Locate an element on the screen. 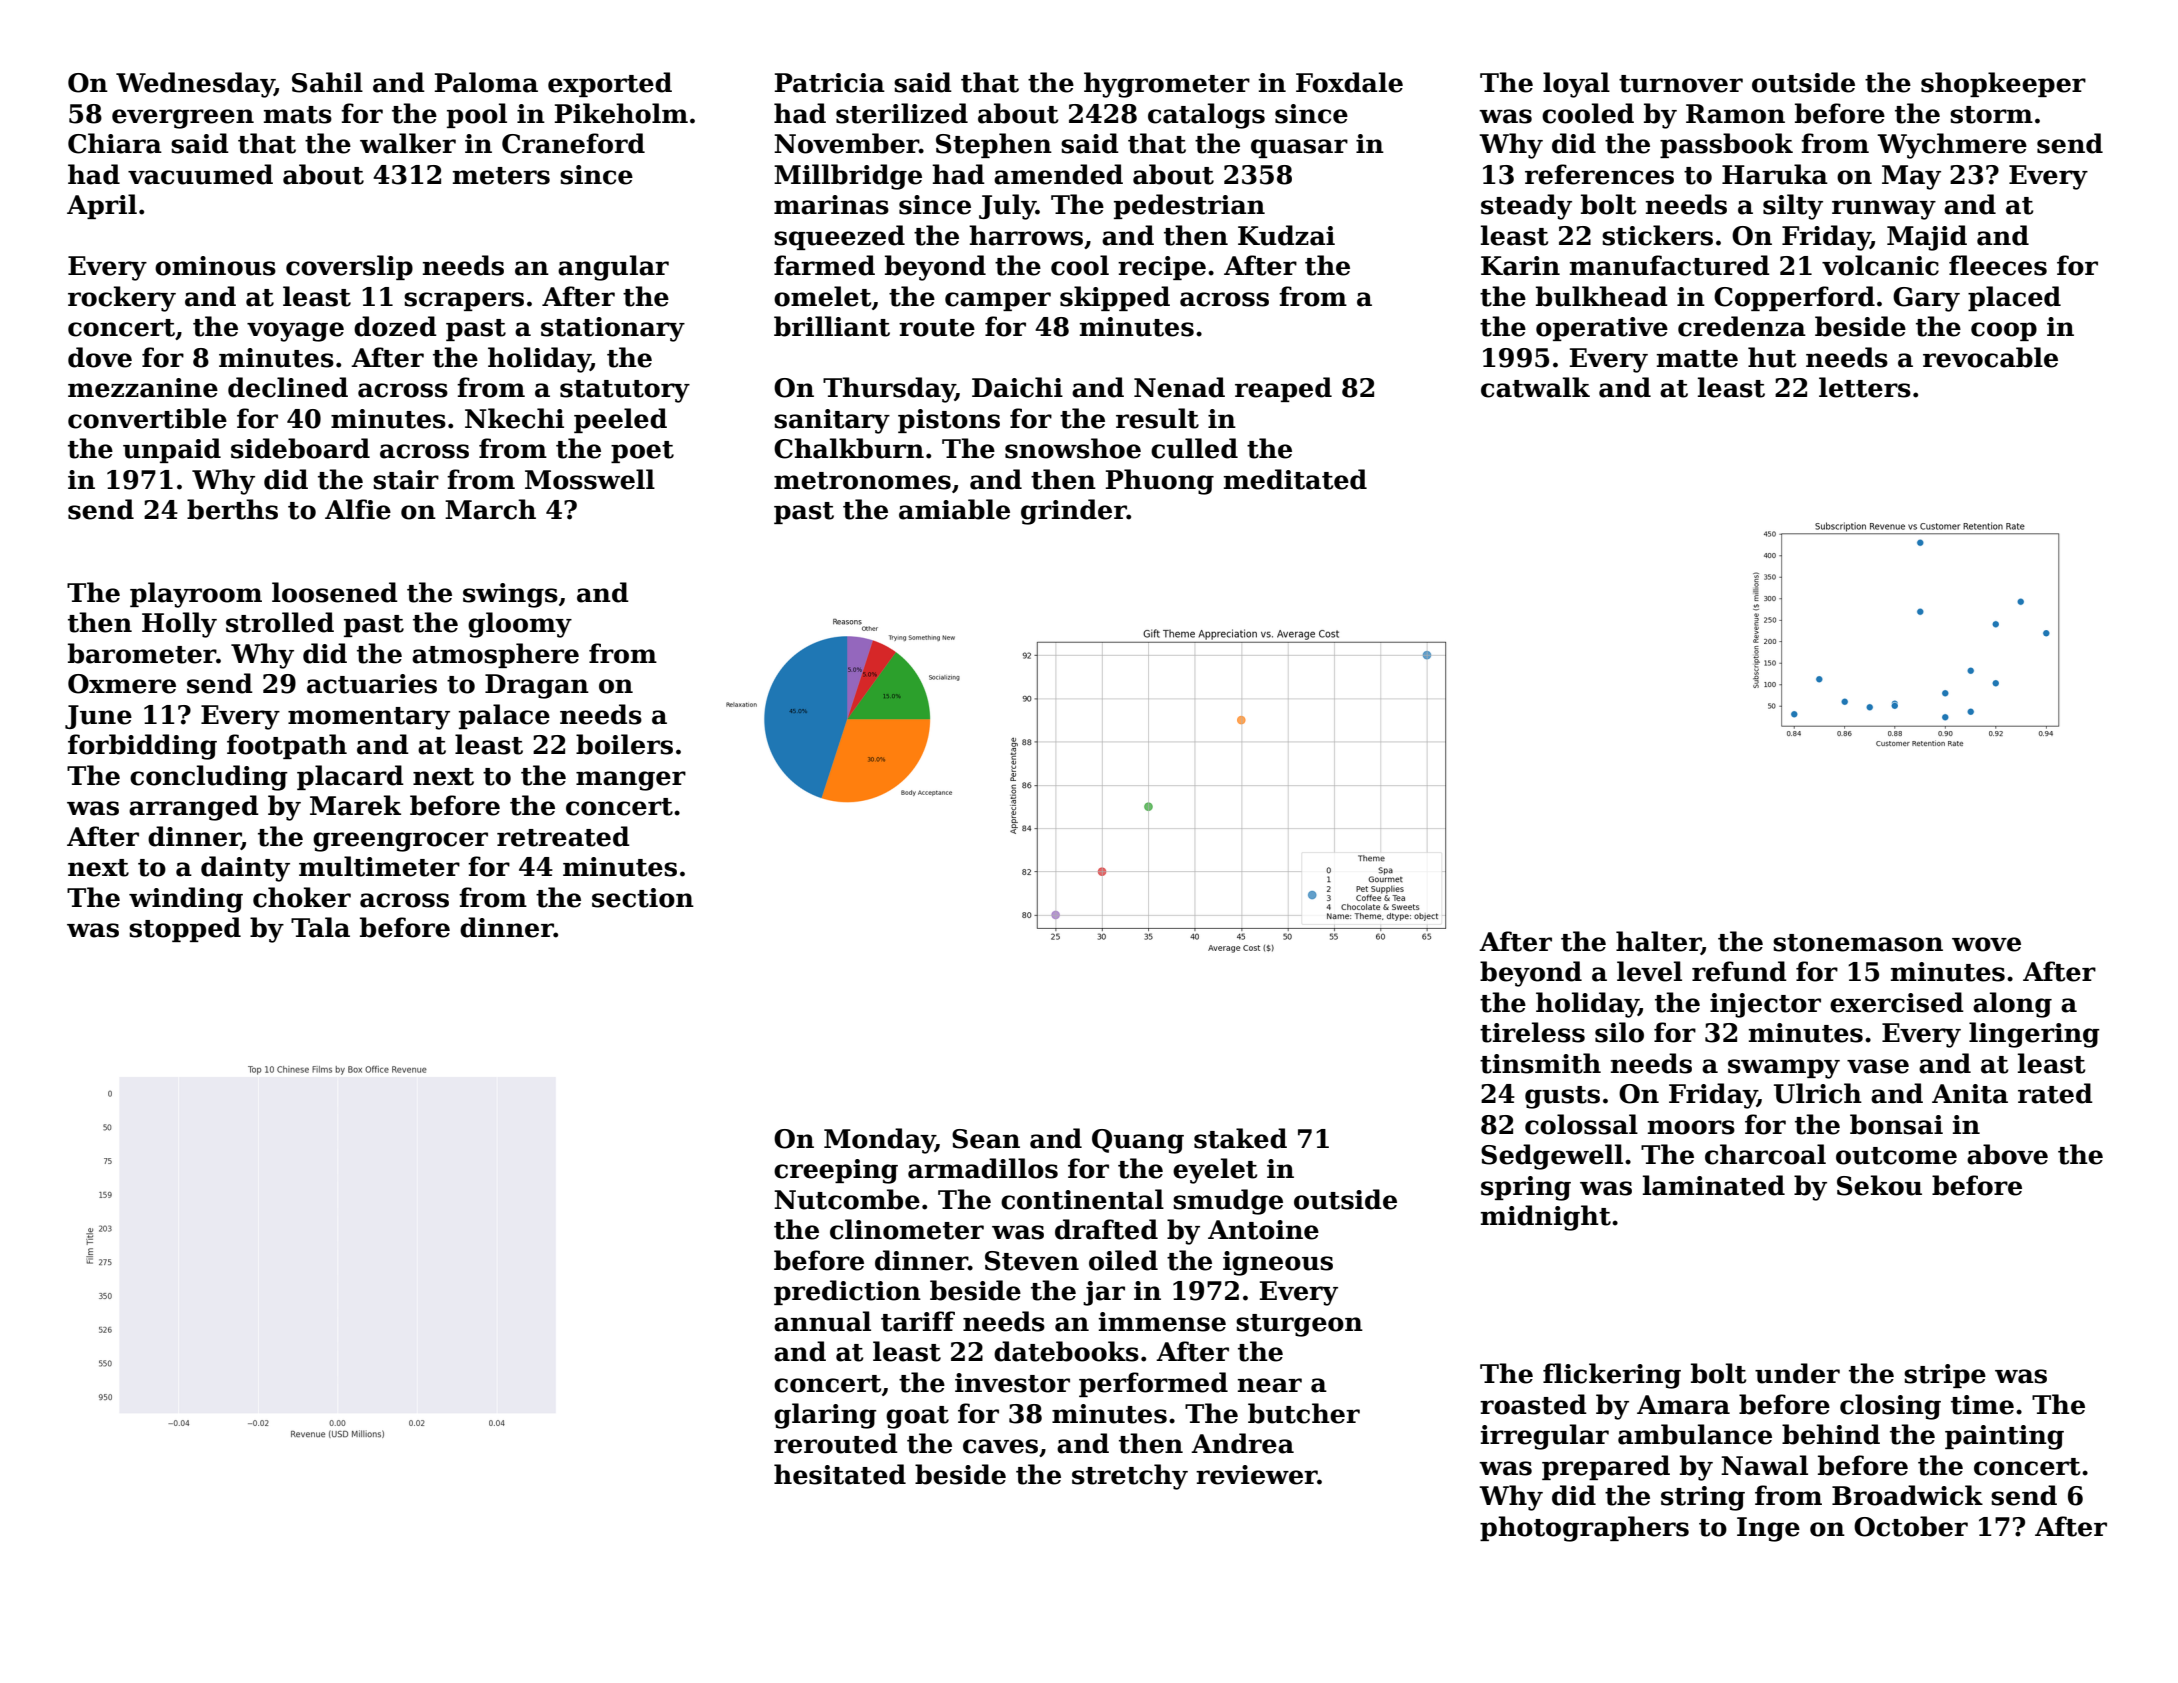 Image resolution: width=2178 pixels, height=1683 pixels. Nutcombe is located at coordinates (847, 1199).
